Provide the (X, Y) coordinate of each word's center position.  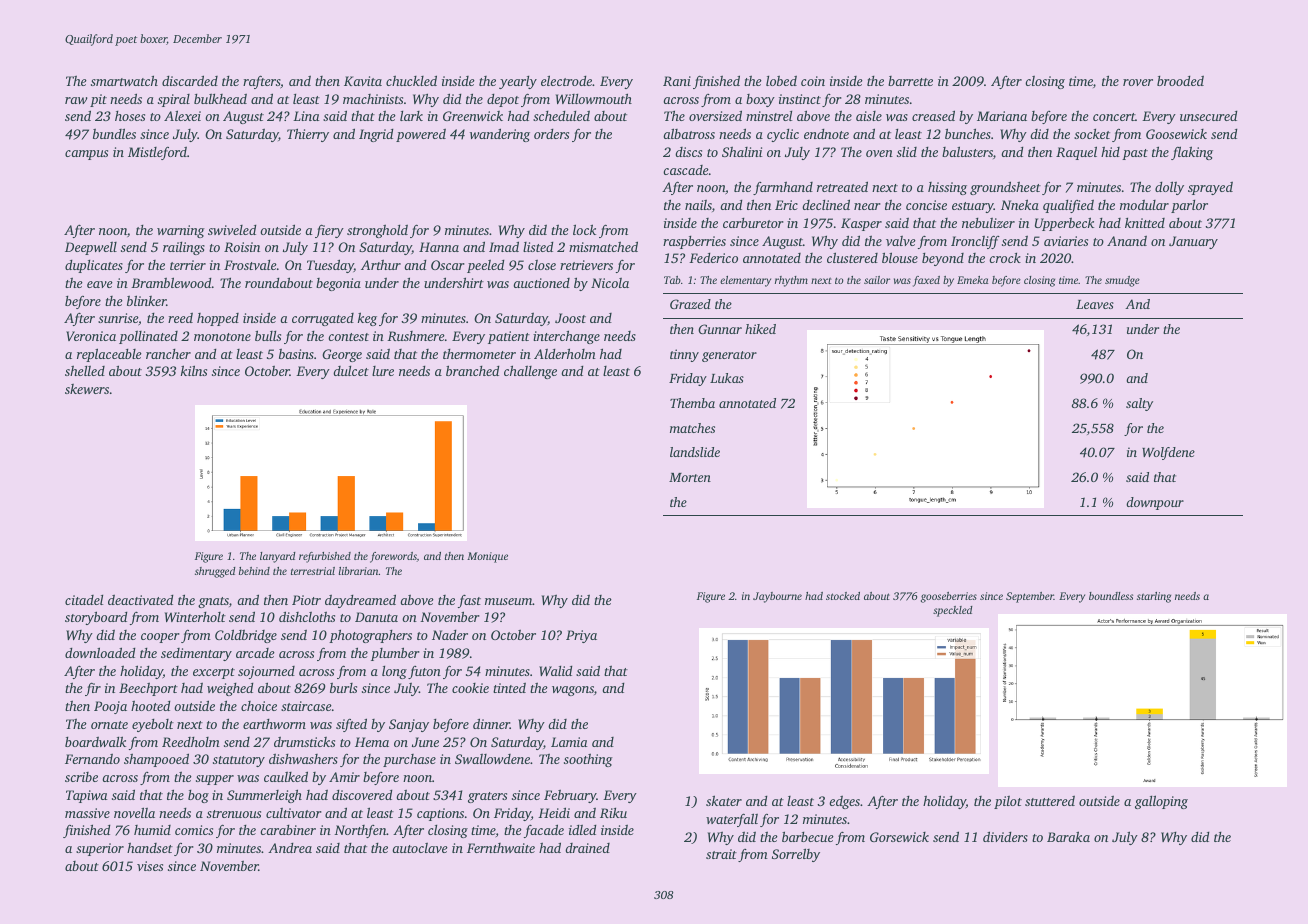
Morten (690, 477)
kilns (194, 370)
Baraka (1068, 836)
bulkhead (220, 98)
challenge (530, 372)
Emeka (972, 280)
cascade (686, 170)
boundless (1111, 596)
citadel (84, 600)
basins (296, 354)
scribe (81, 777)
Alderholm (565, 353)
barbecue (808, 836)
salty (1139, 404)
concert (1114, 117)
